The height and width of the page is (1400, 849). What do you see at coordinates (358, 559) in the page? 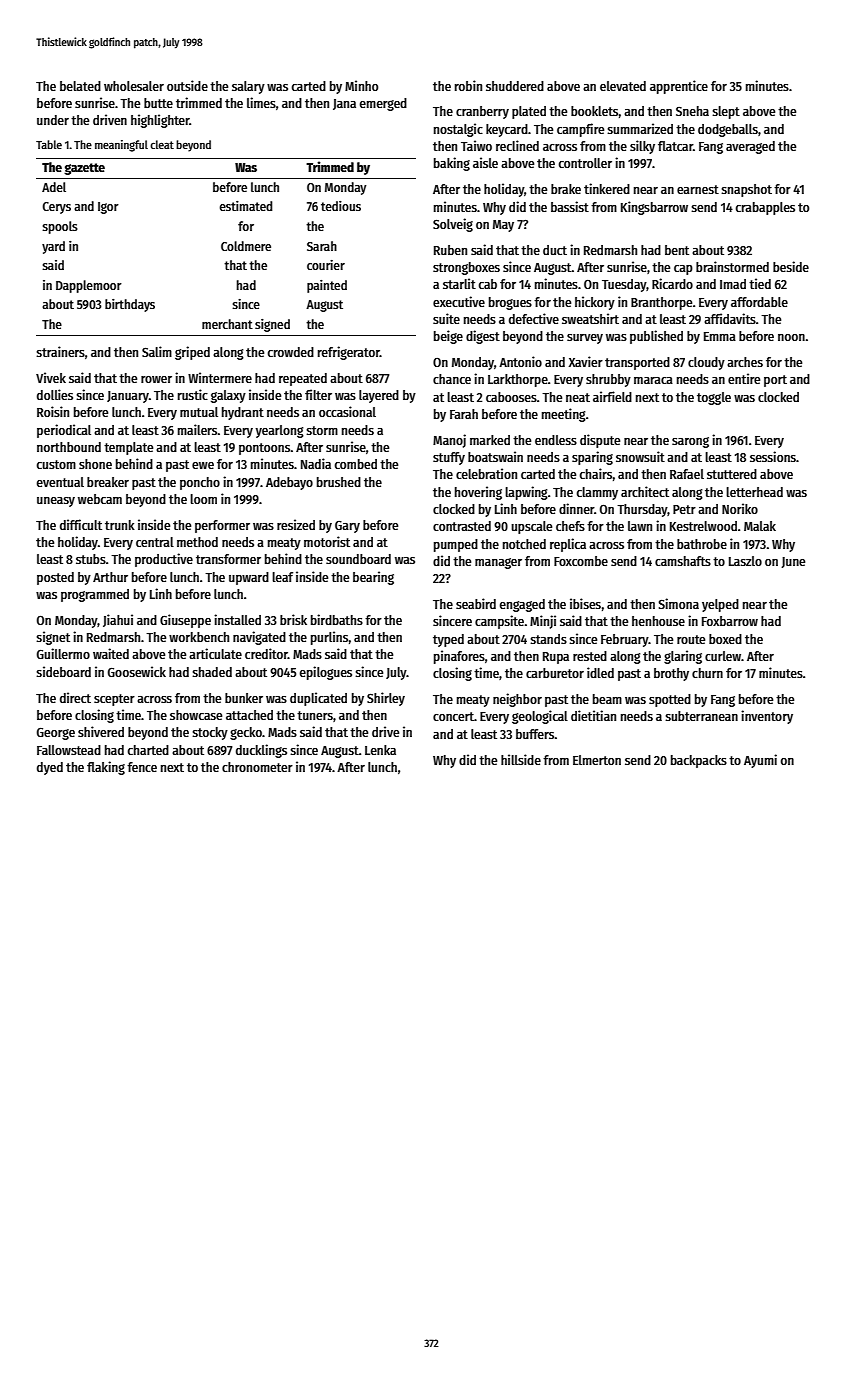
I see `soundboard` at bounding box center [358, 559].
